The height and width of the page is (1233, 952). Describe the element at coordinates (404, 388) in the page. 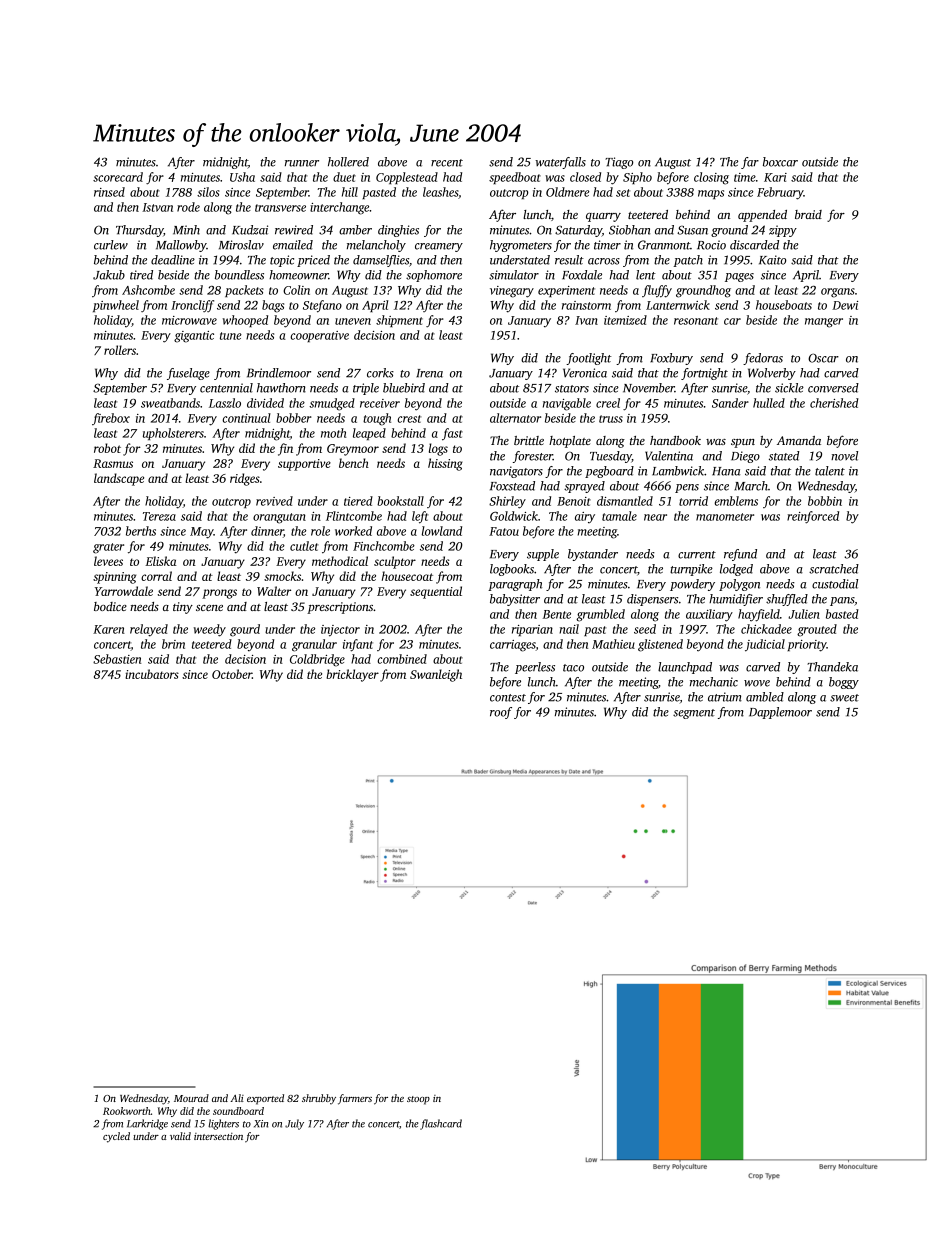

I see `bluebird` at that location.
